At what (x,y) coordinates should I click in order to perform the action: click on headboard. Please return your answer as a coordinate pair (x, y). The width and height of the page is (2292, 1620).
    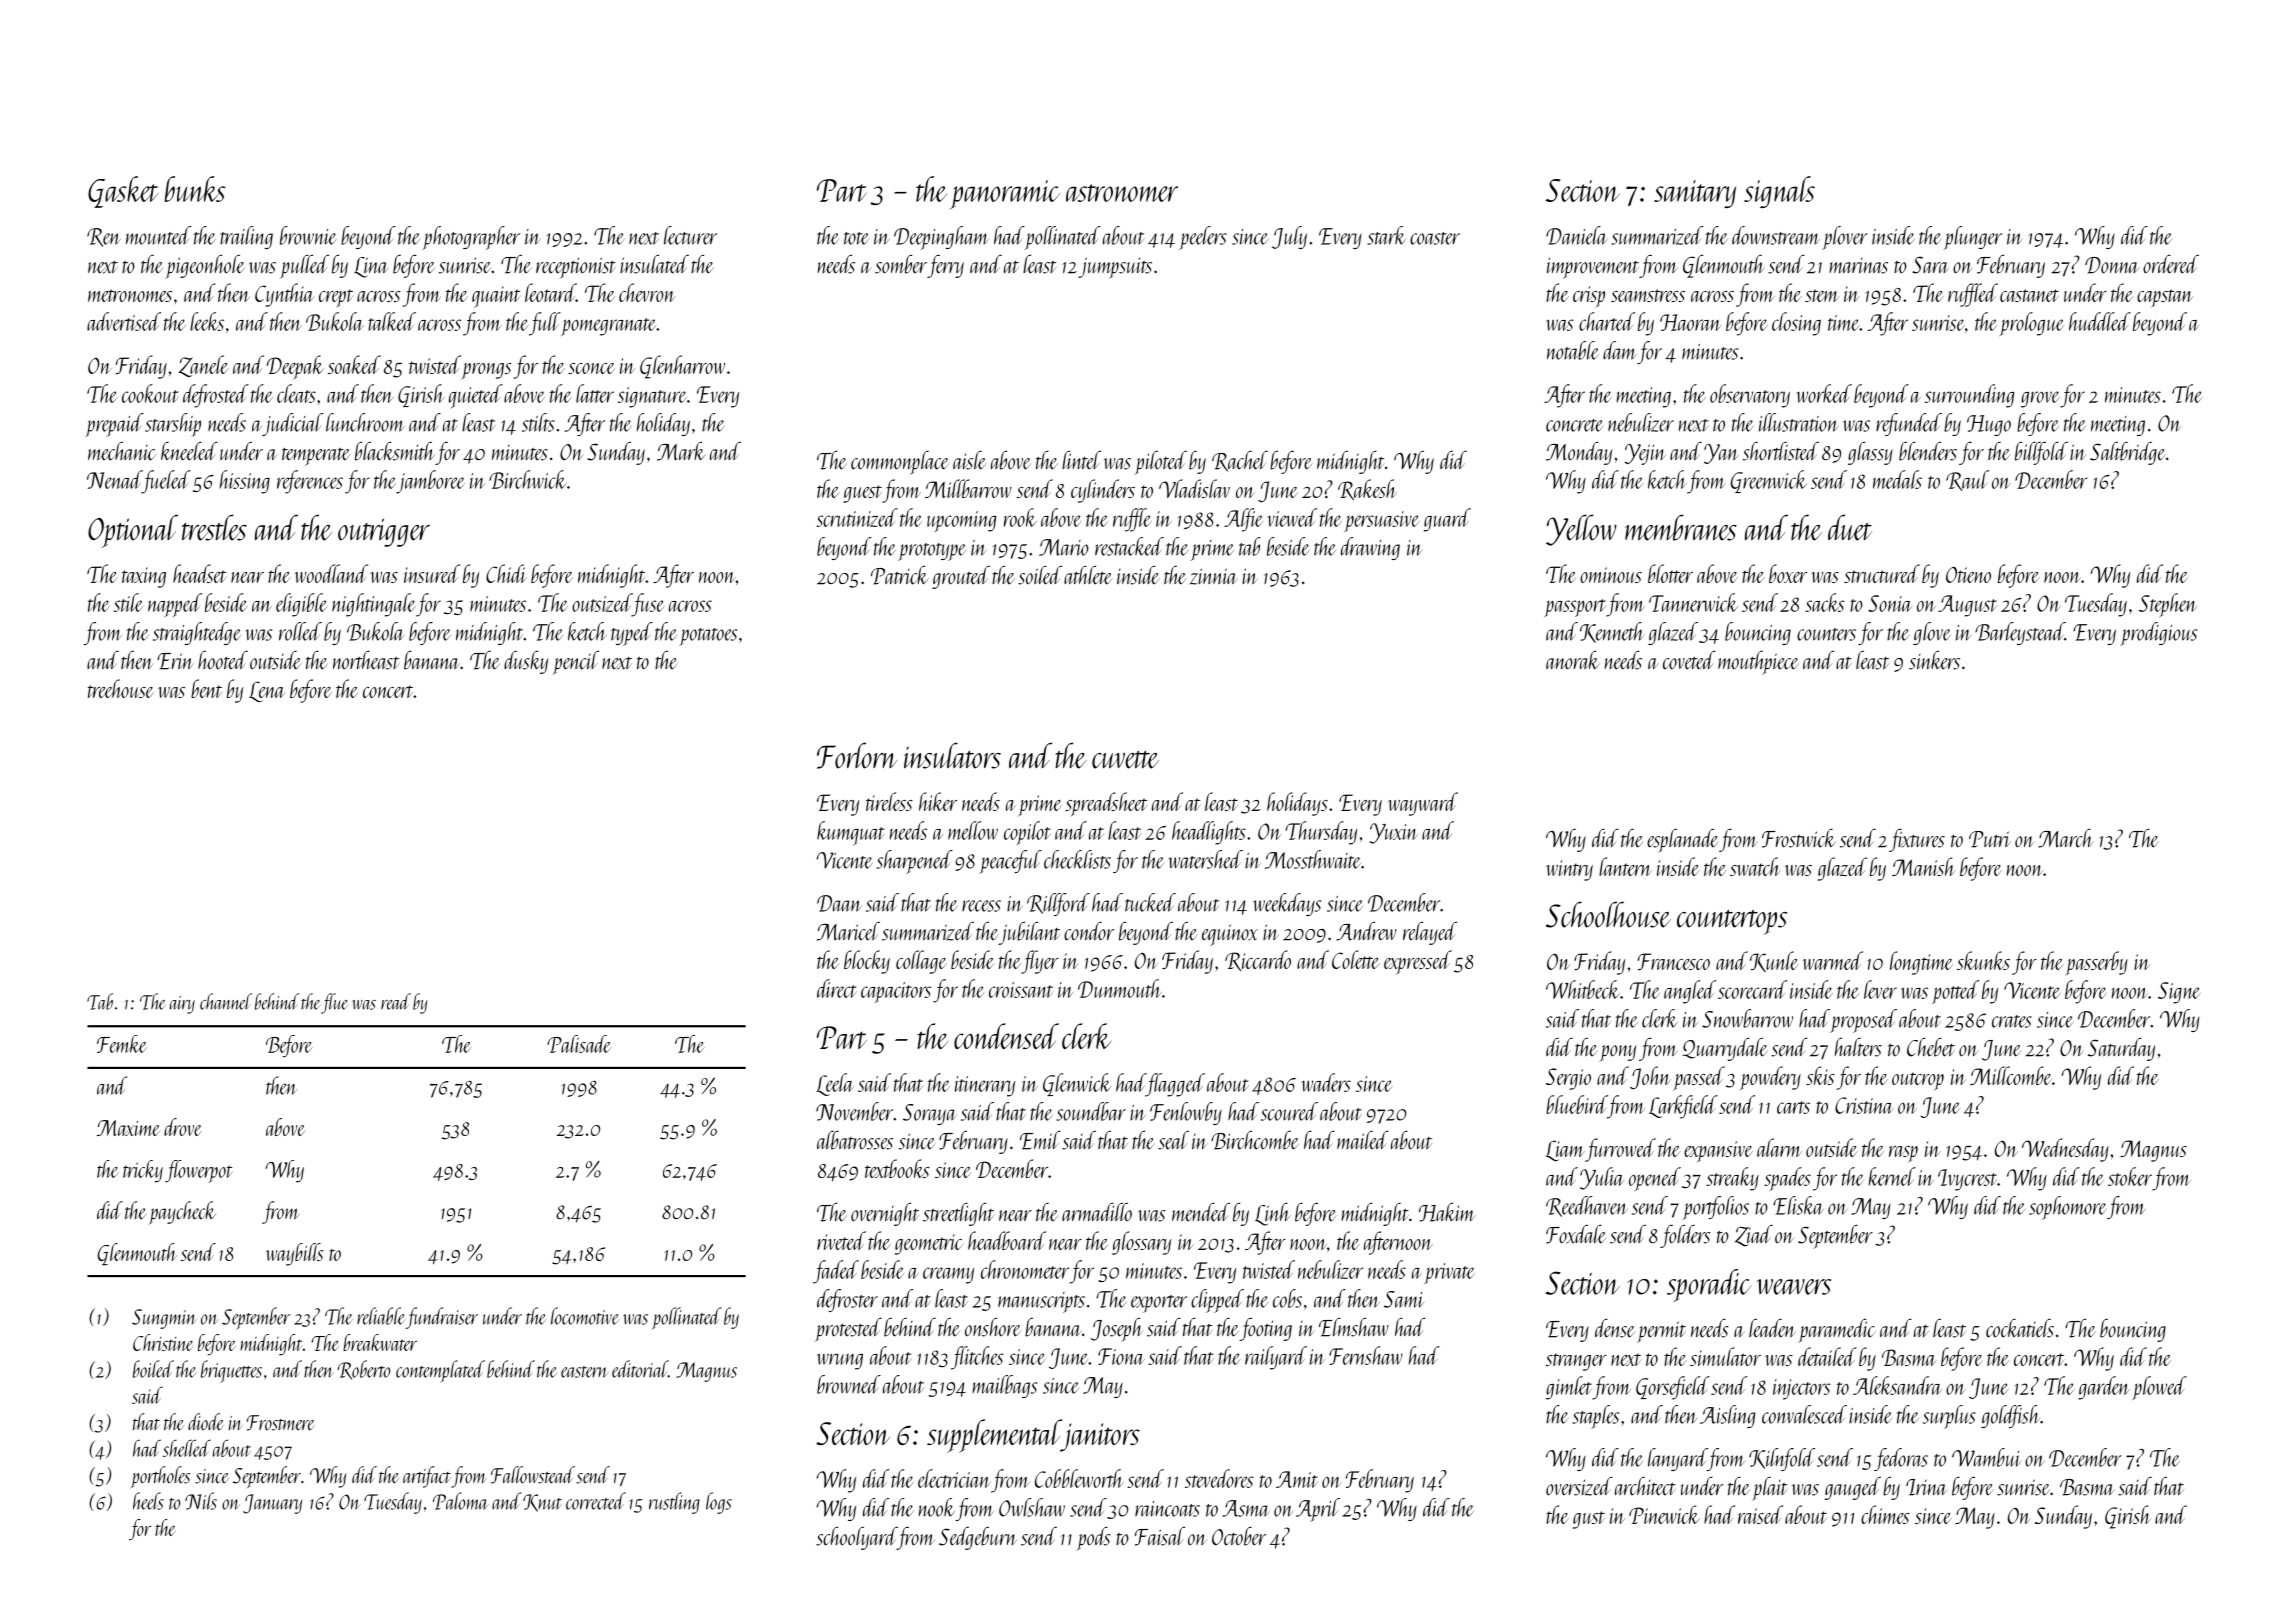
    Looking at the image, I should click on (1007, 1240).
